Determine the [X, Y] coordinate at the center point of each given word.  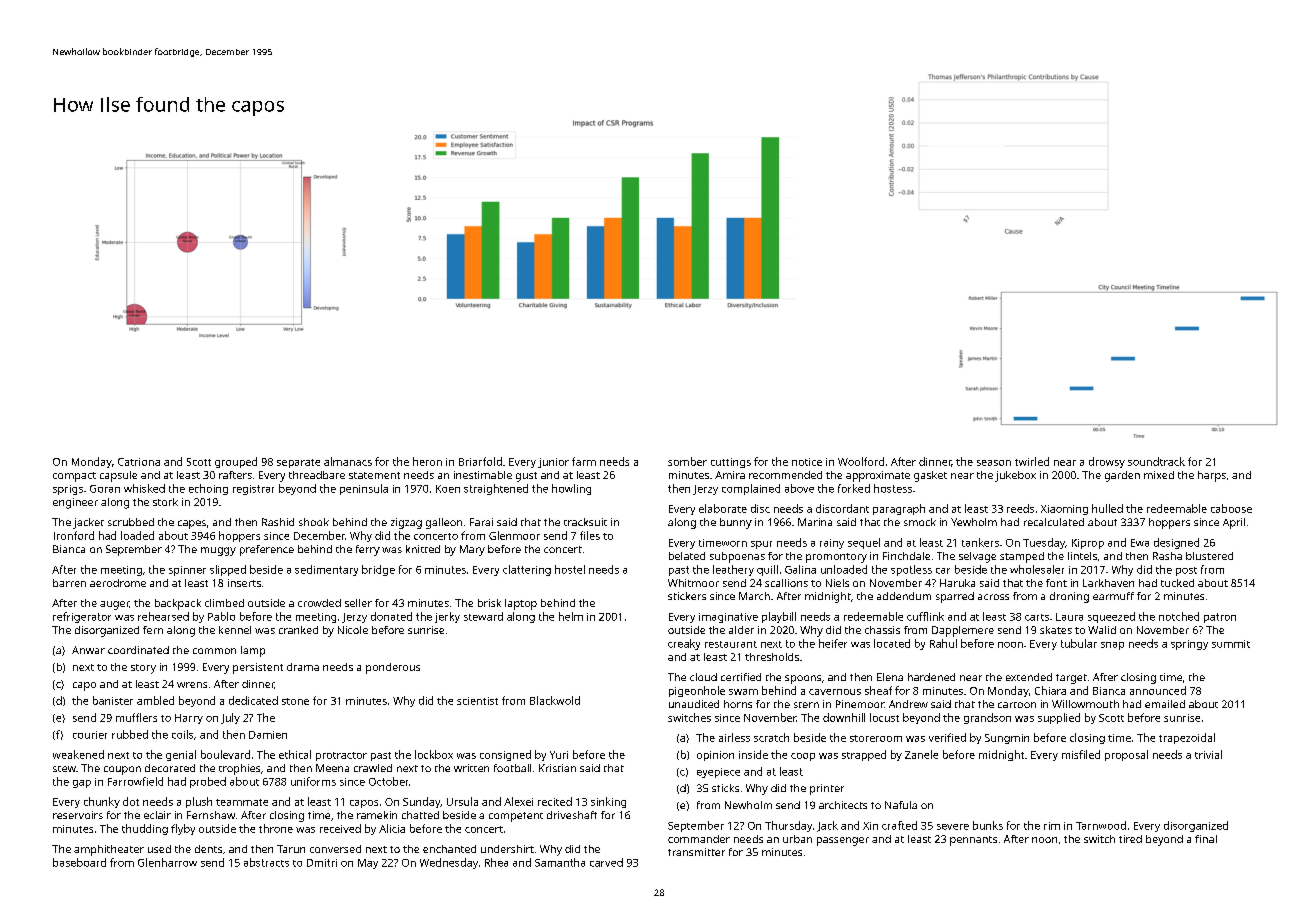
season [994, 463]
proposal [1126, 755]
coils [182, 734]
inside [753, 754]
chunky [102, 802]
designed [1176, 543]
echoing [208, 489]
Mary [472, 550]
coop [803, 757]
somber [687, 461]
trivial [1208, 754]
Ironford [74, 535]
